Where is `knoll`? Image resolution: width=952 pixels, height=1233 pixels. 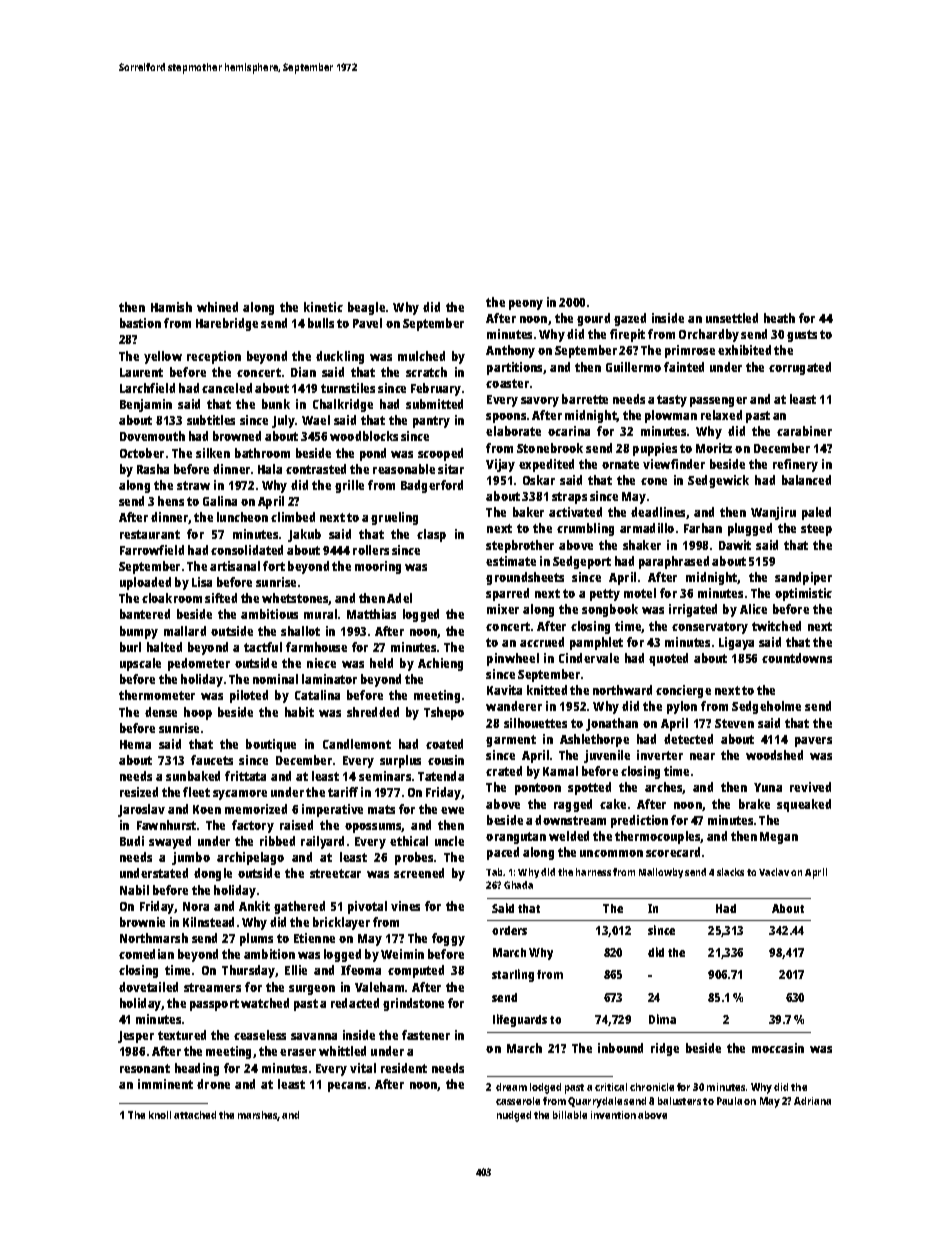 knoll is located at coordinates (160, 1115).
